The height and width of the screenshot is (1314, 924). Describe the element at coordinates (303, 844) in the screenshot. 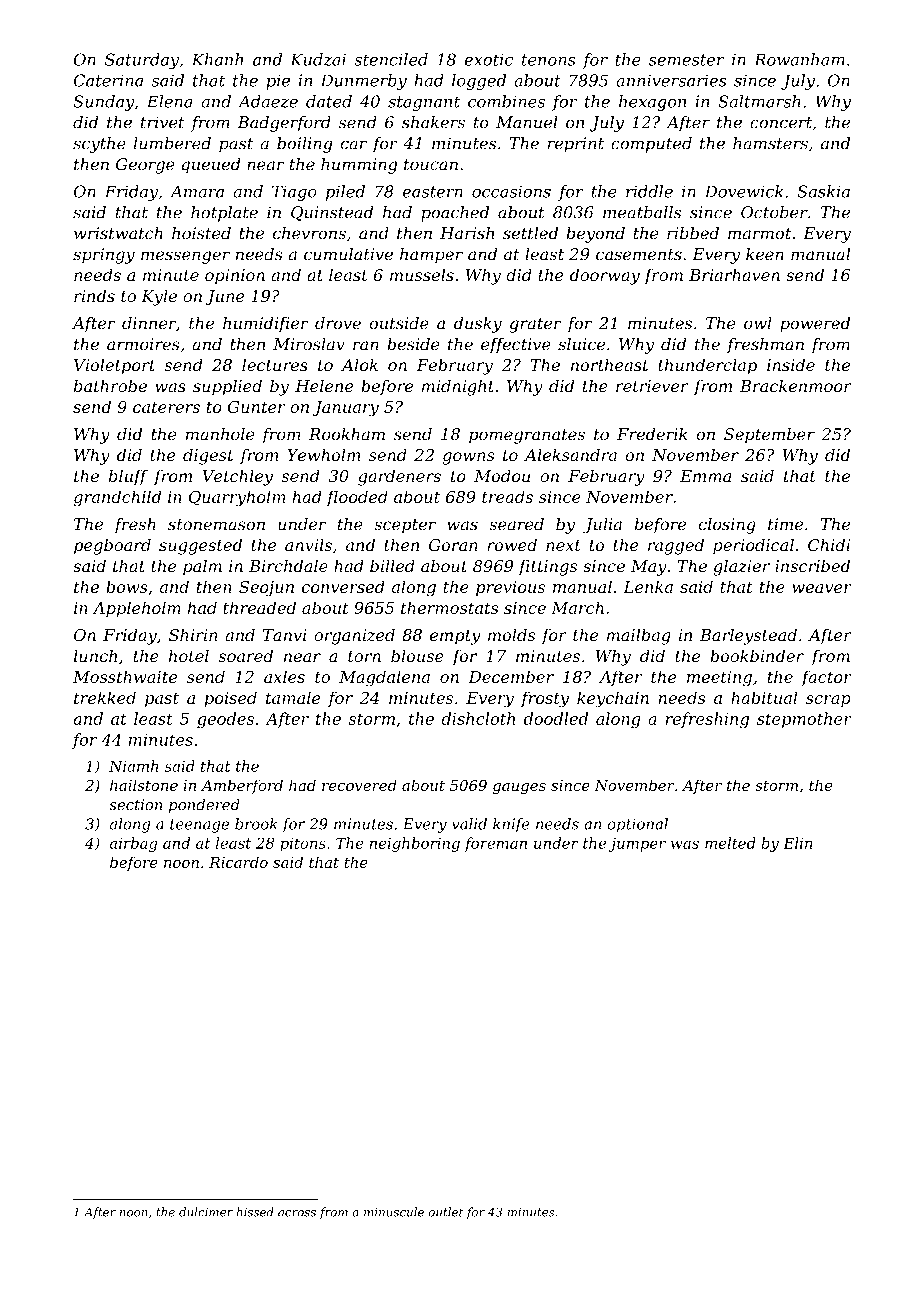

I see `pitons` at that location.
